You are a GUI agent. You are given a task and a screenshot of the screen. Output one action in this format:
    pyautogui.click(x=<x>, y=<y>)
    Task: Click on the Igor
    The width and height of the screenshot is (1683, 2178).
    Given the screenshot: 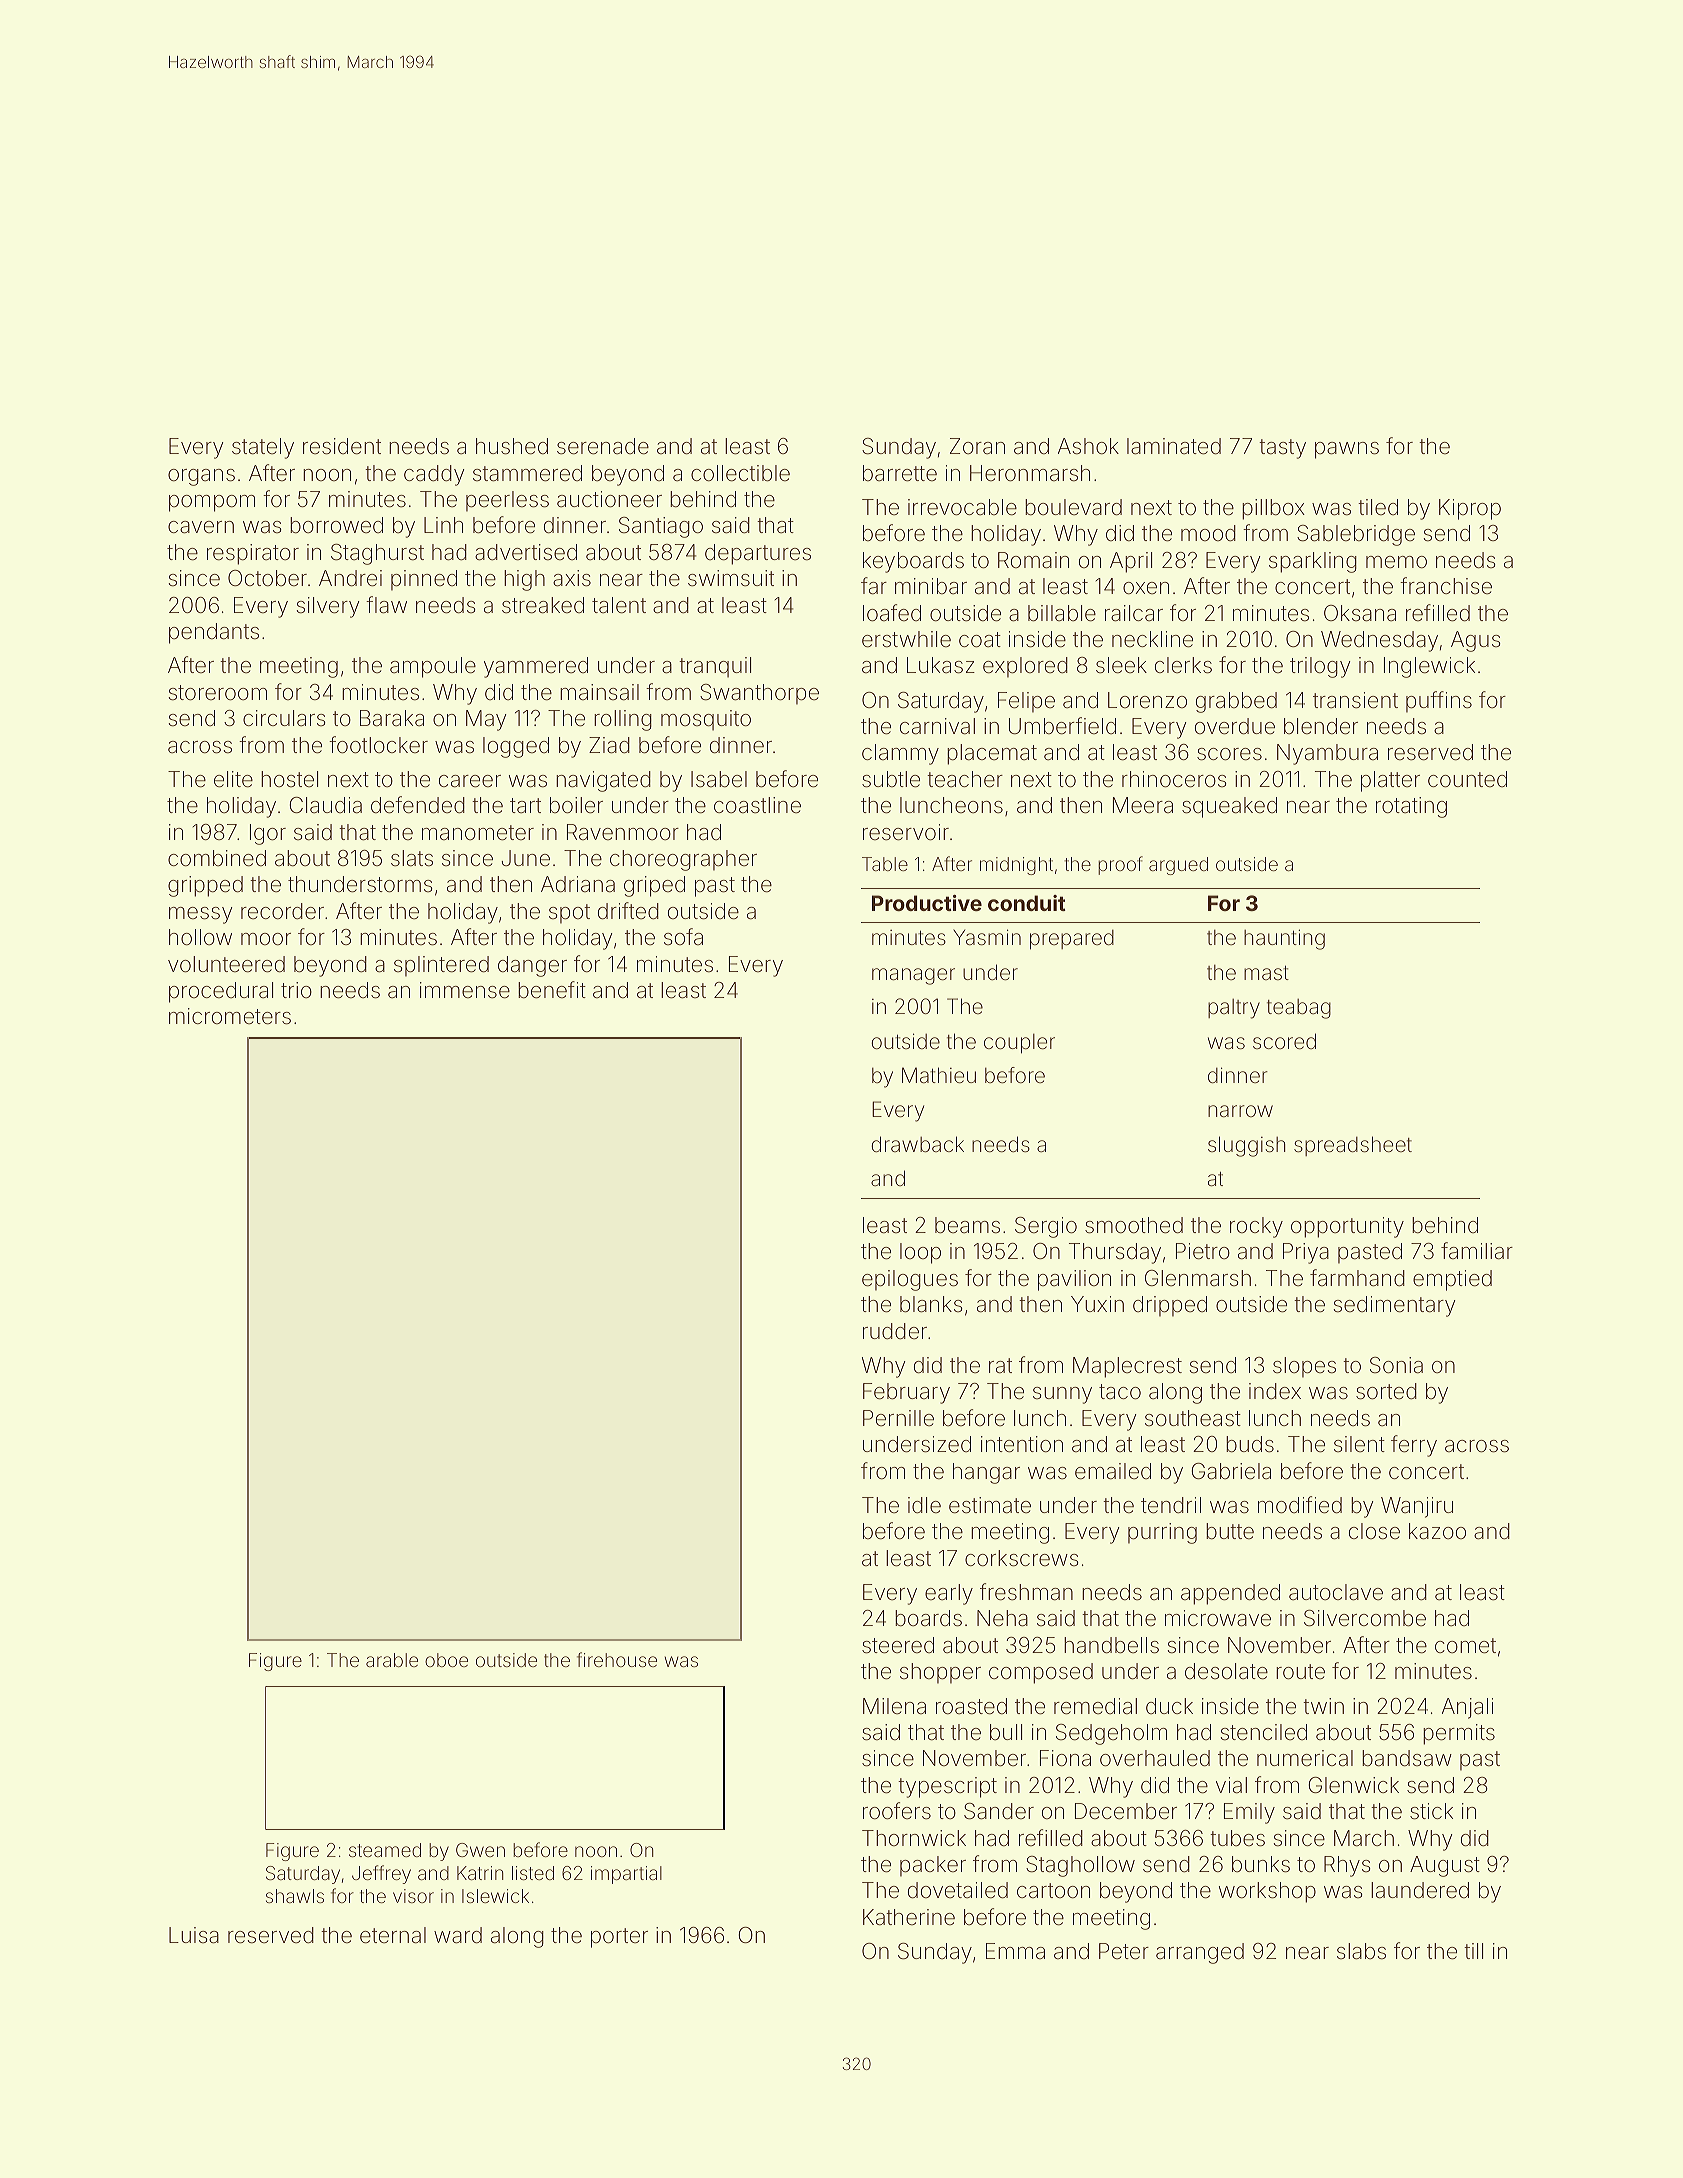 What is the action you would take?
    pyautogui.click(x=268, y=834)
